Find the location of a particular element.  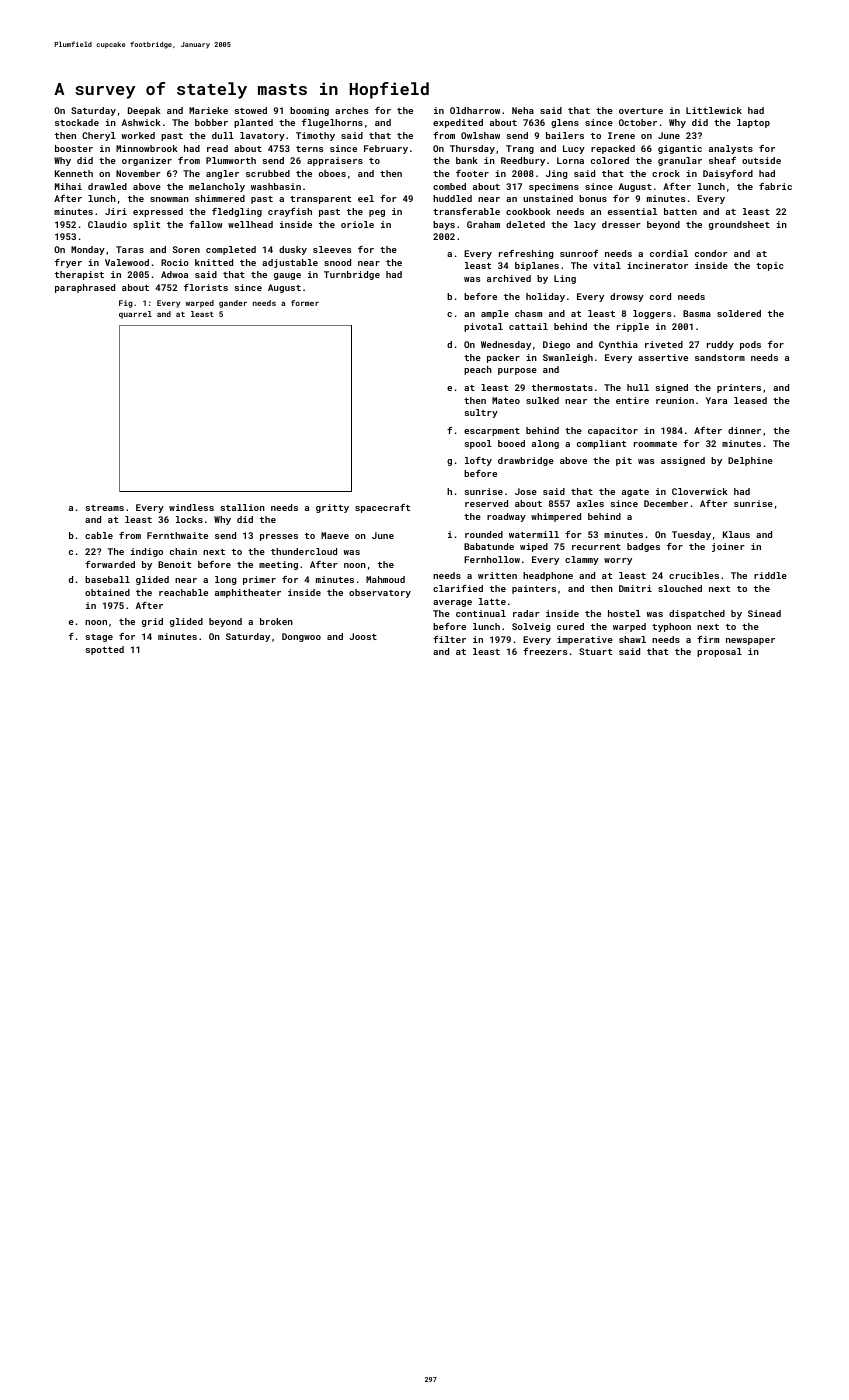

combed is located at coordinates (449, 186).
